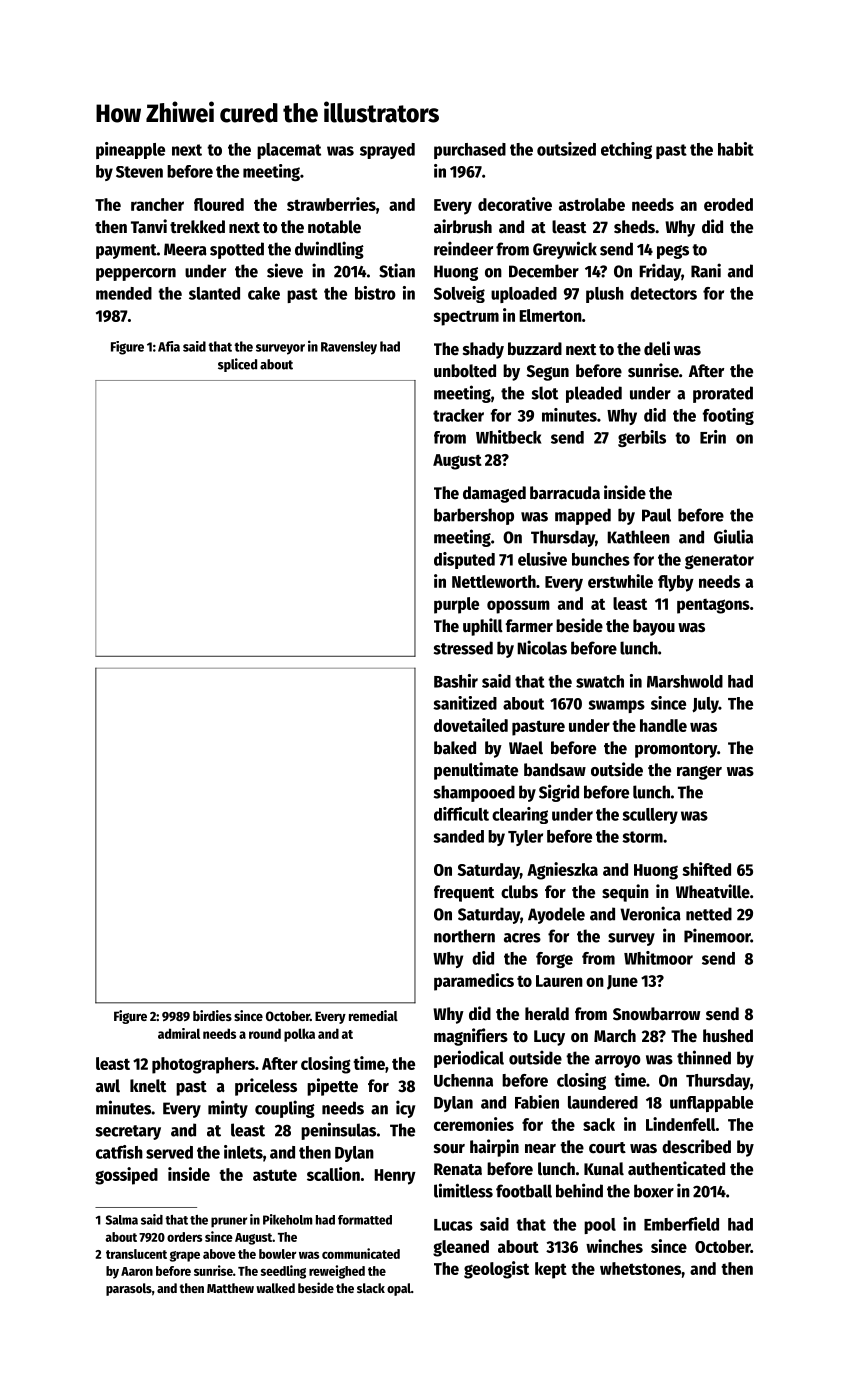 The height and width of the screenshot is (1400, 849). What do you see at coordinates (673, 252) in the screenshot?
I see `pegs` at bounding box center [673, 252].
